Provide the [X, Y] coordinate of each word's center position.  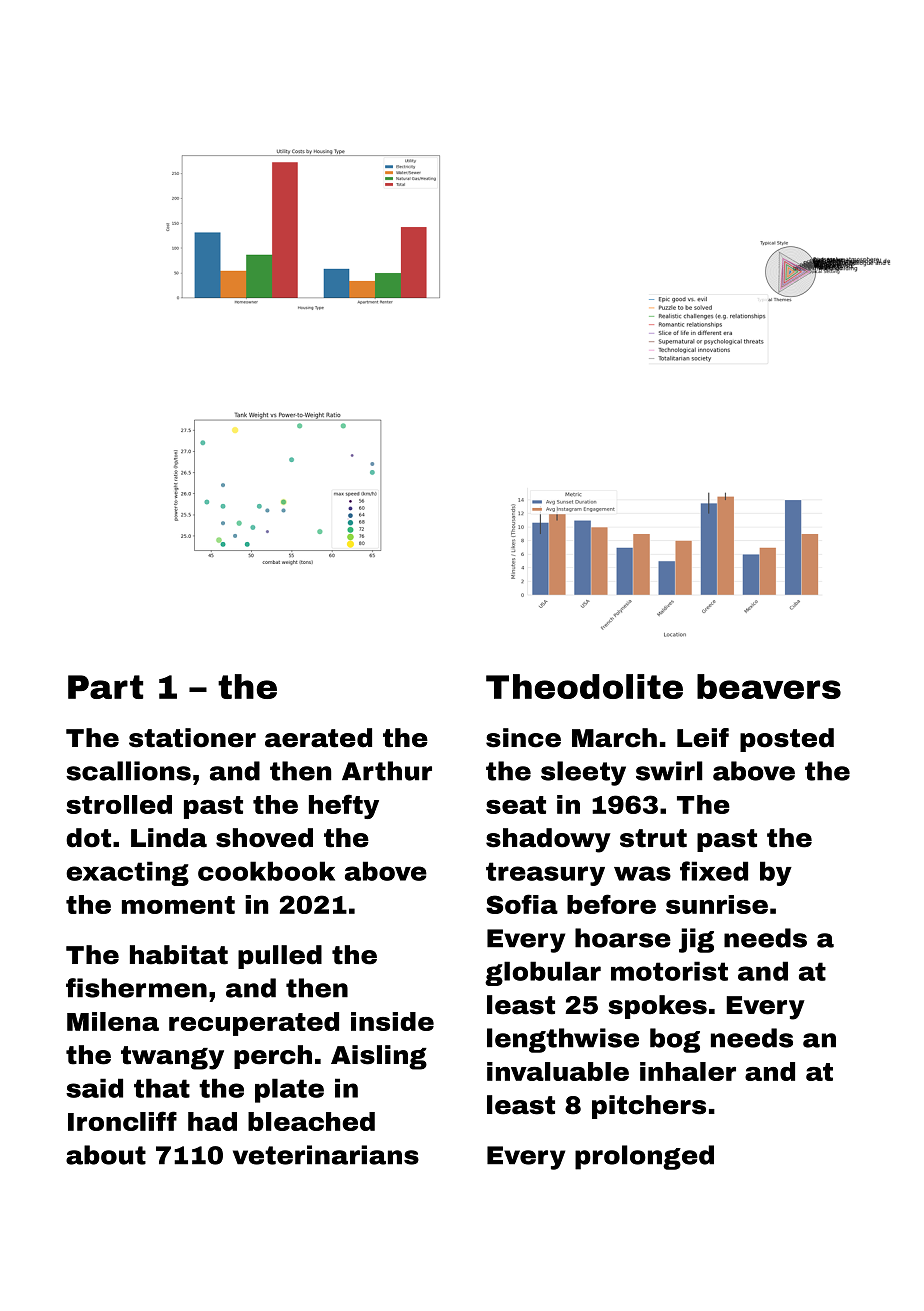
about [106, 1155]
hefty [344, 806]
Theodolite [584, 686]
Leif [703, 738]
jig [696, 940]
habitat [179, 955]
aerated [318, 738]
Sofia [522, 904]
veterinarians [326, 1155]
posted [787, 740]
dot [88, 838]
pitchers [649, 1107]
